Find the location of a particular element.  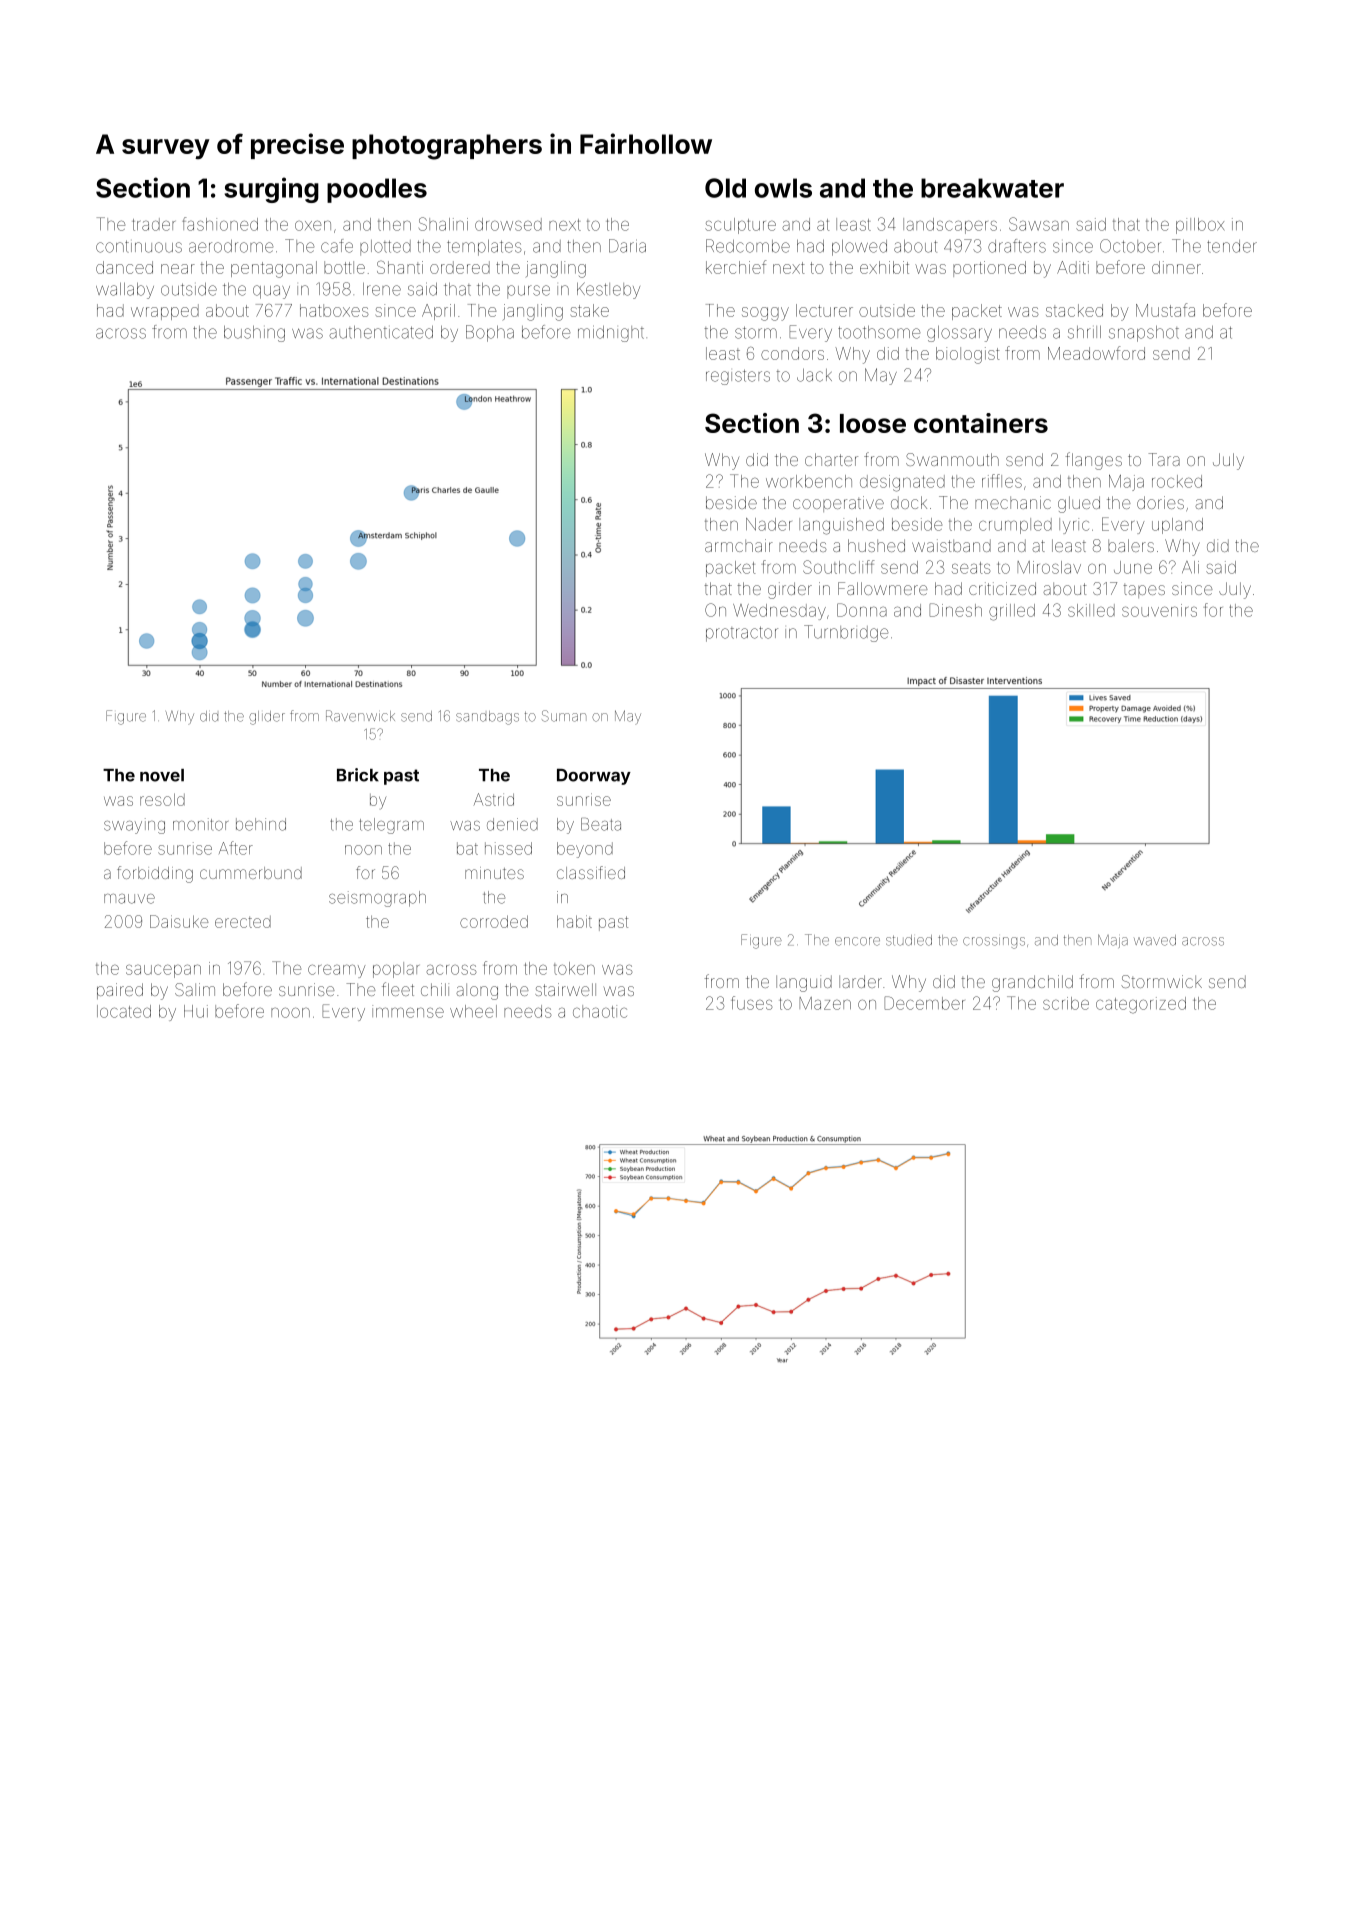

dinner is located at coordinates (1176, 267).
